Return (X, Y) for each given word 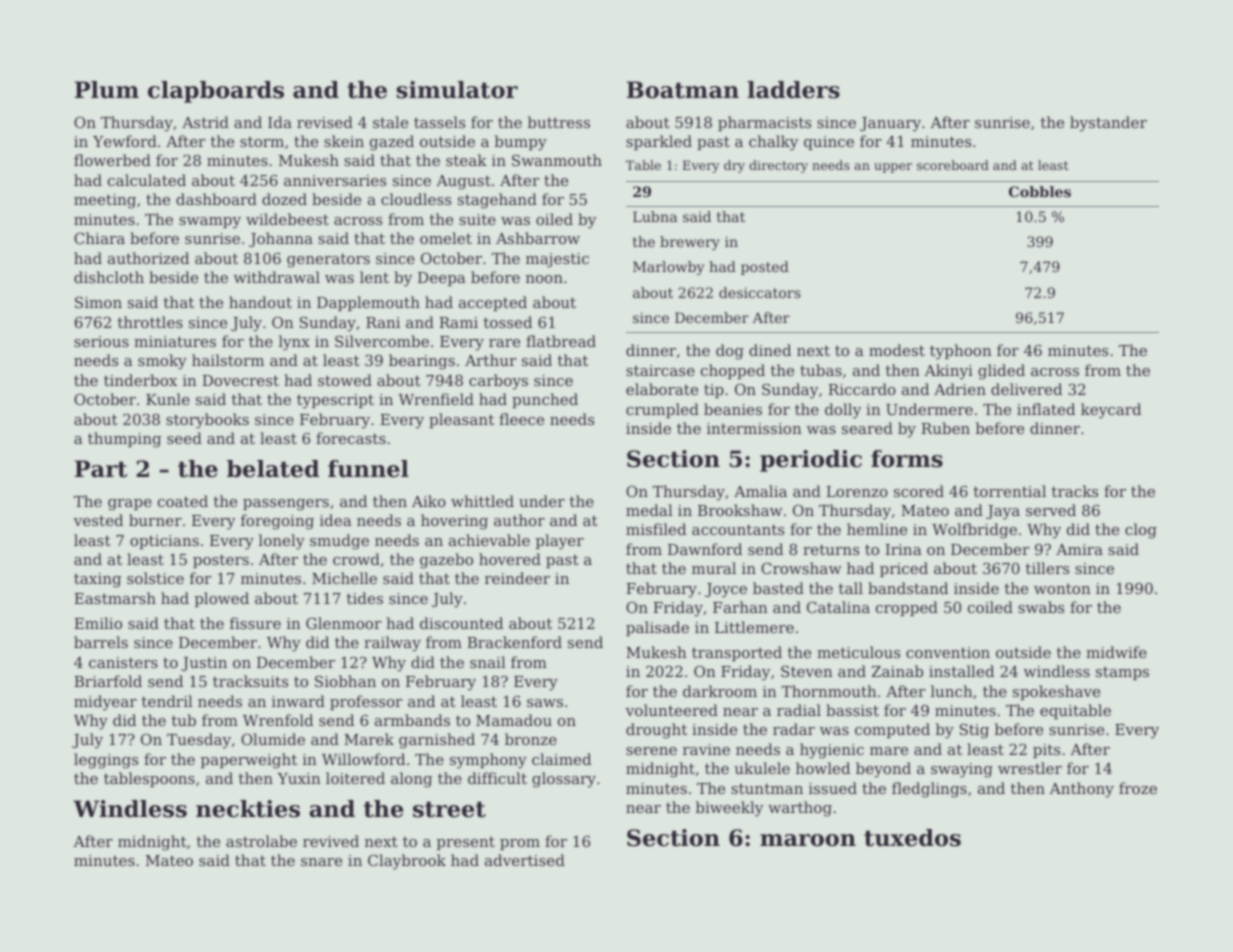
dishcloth (109, 277)
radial (799, 710)
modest (897, 350)
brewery (690, 243)
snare (321, 862)
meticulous (858, 652)
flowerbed (112, 160)
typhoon (961, 352)
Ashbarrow (538, 238)
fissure (255, 623)
